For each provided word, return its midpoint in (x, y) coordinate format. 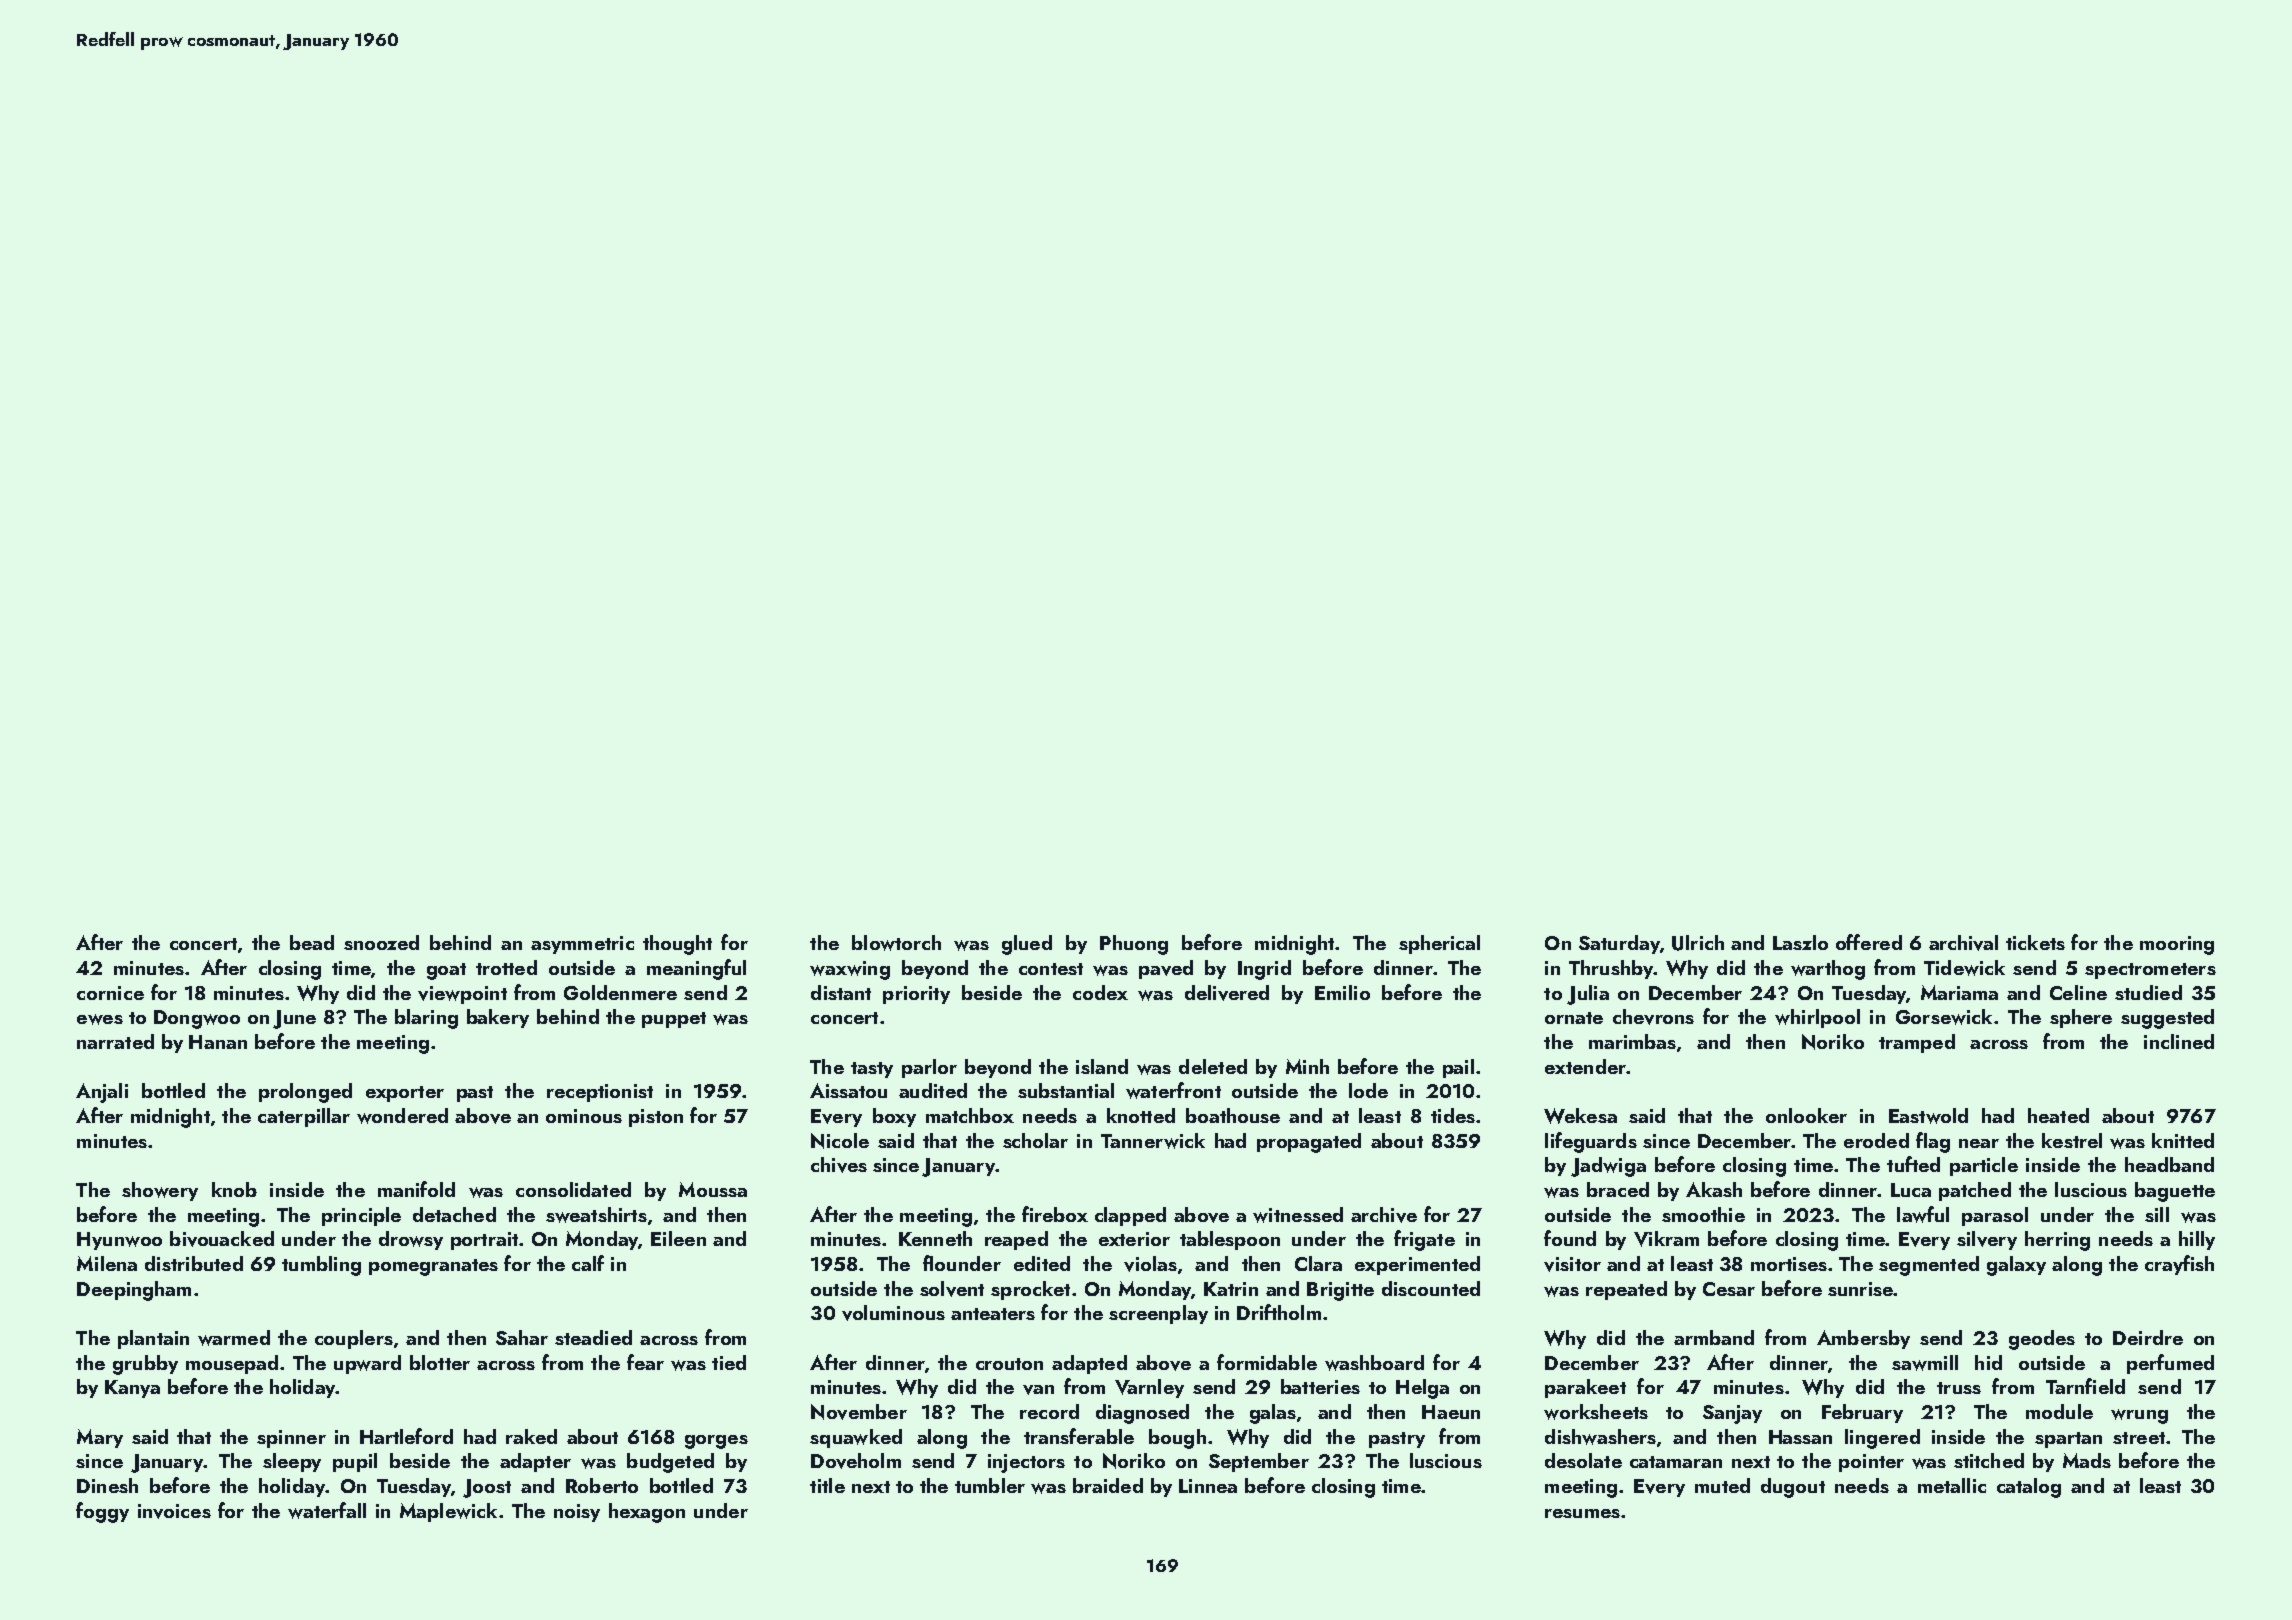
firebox (1055, 1214)
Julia (1588, 995)
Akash (1714, 1189)
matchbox (970, 1115)
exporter (405, 1094)
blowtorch (896, 943)
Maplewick (448, 1512)
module (2059, 1411)
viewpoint (462, 995)
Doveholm (856, 1461)
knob (234, 1189)
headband (2169, 1164)
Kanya (132, 1389)
